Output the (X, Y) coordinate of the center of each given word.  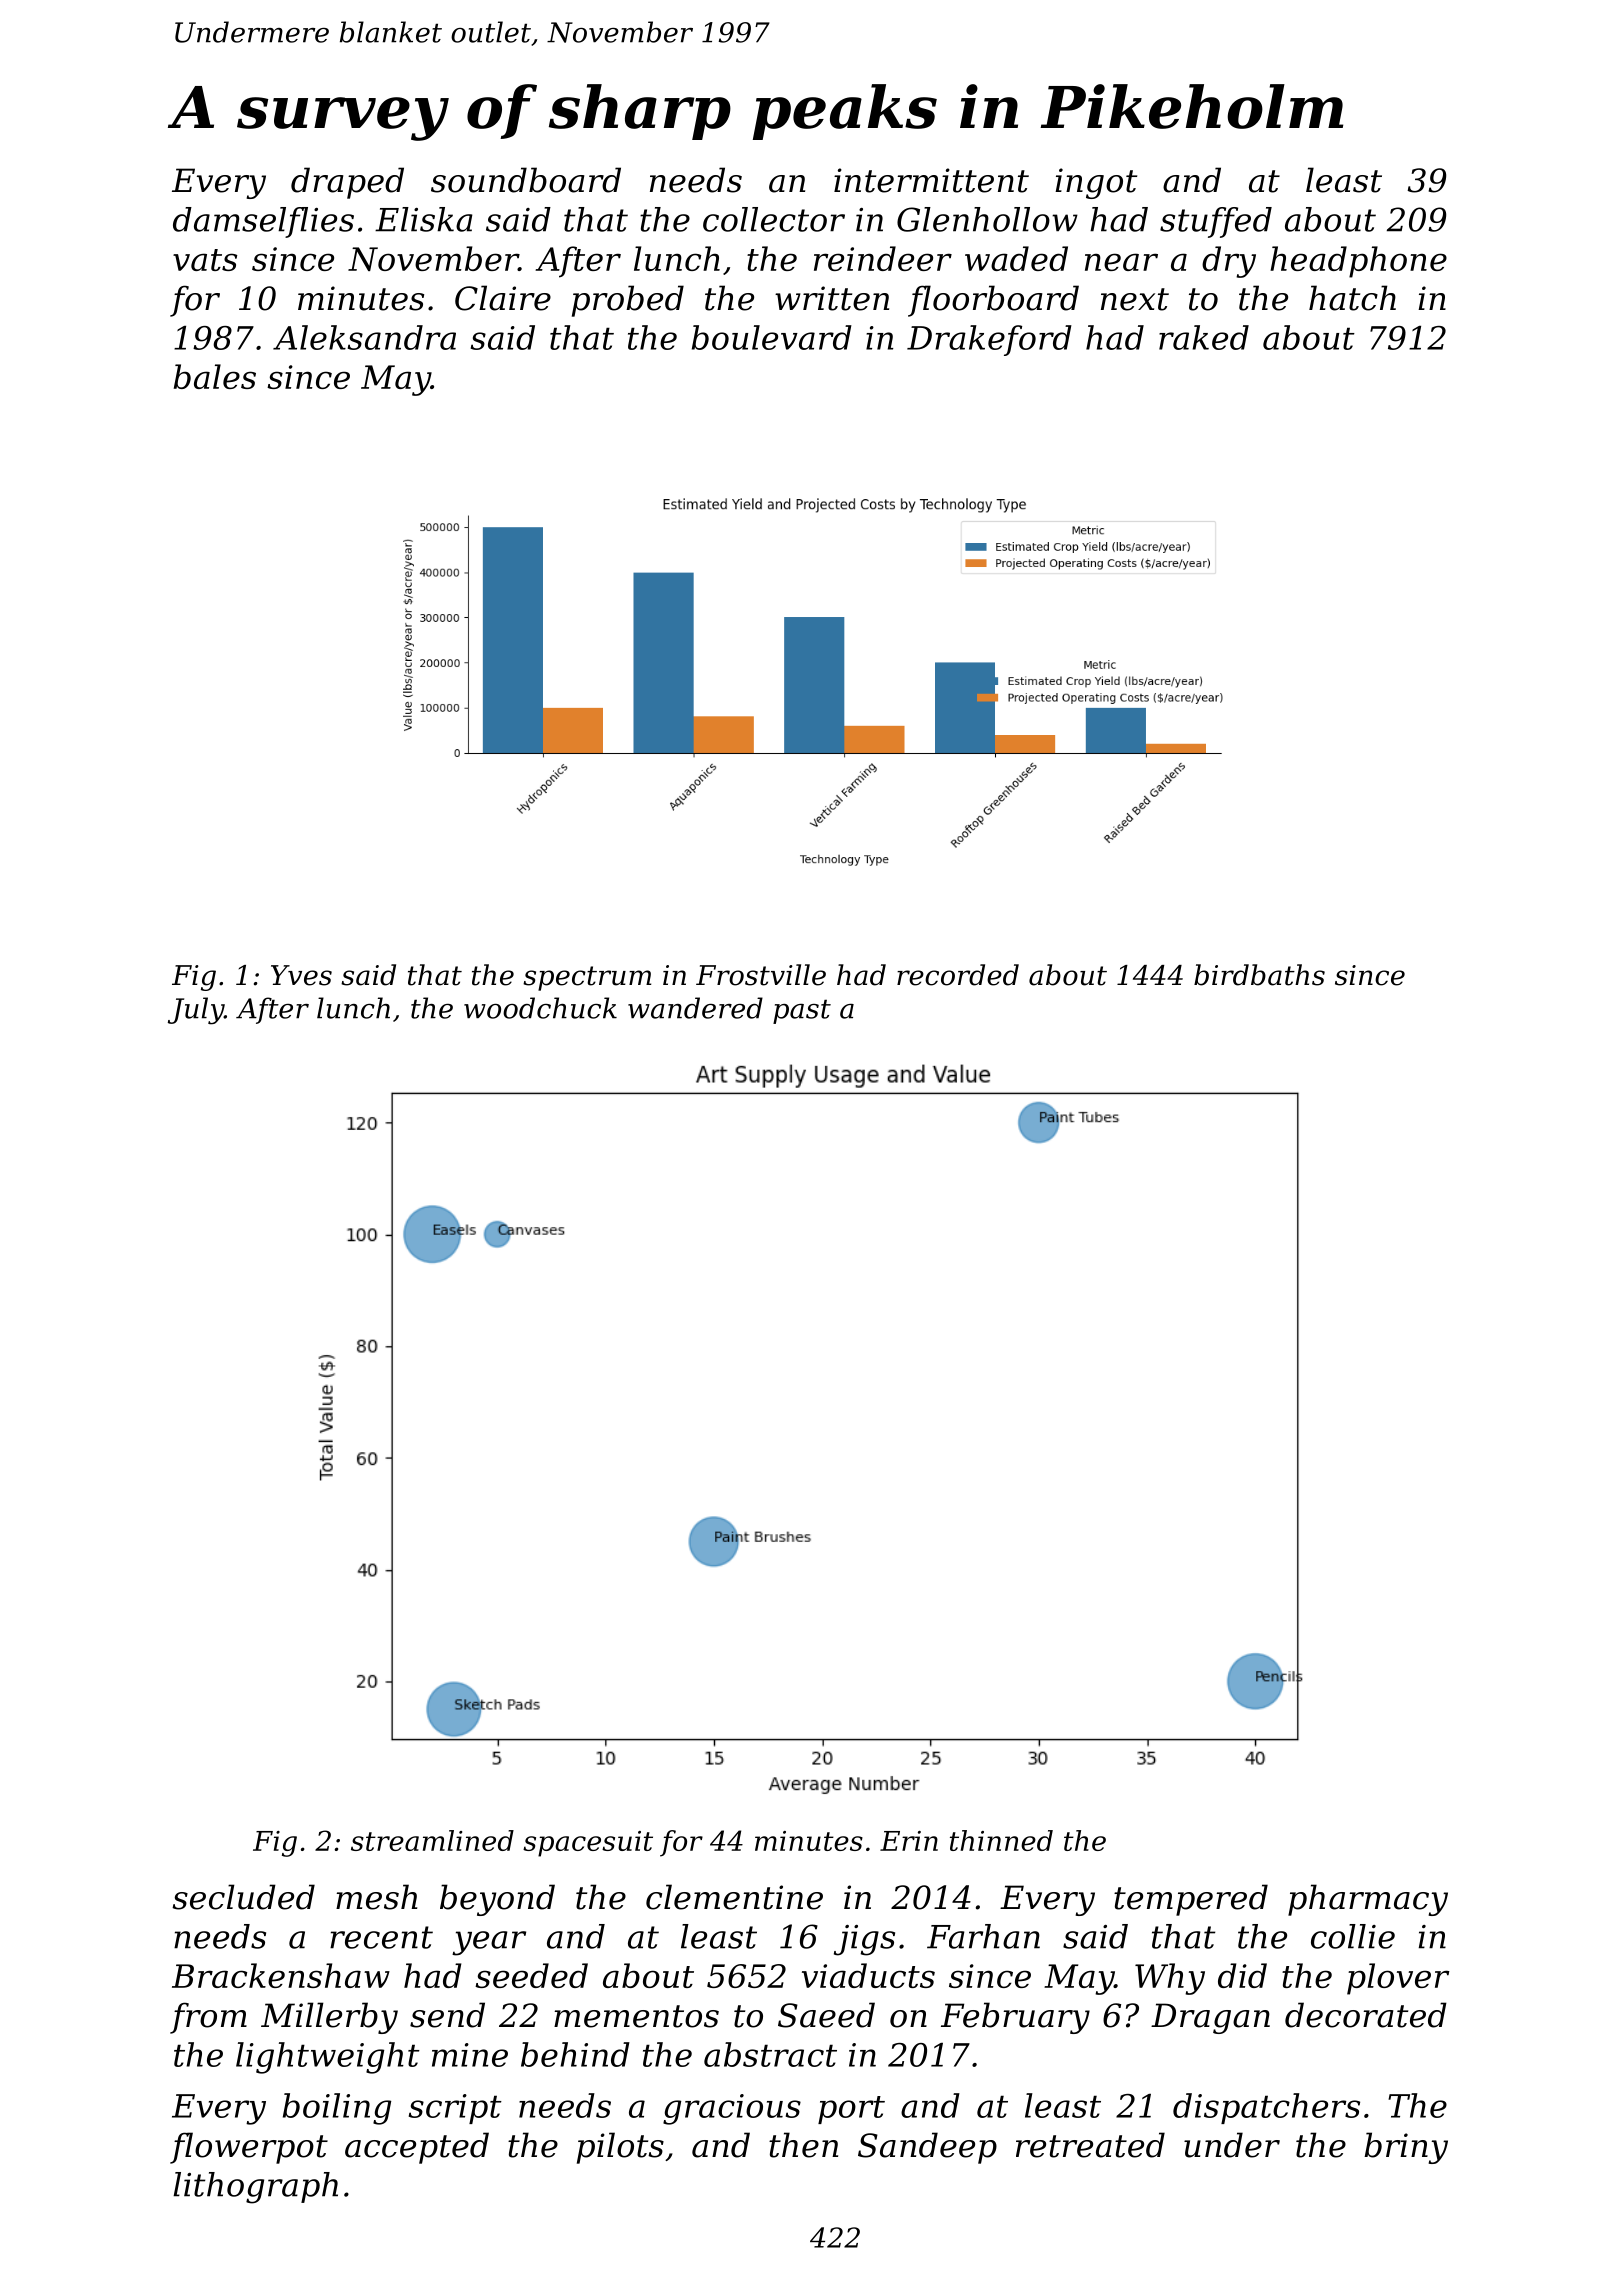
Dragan (1210, 2018)
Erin (909, 1841)
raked (1204, 337)
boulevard (772, 337)
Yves (301, 975)
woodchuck (540, 1008)
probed (628, 301)
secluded (243, 1897)
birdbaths (1259, 975)
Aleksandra (364, 337)
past (802, 1011)
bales (215, 376)
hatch (1352, 298)
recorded (958, 975)
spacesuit (588, 1844)
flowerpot (249, 2148)
